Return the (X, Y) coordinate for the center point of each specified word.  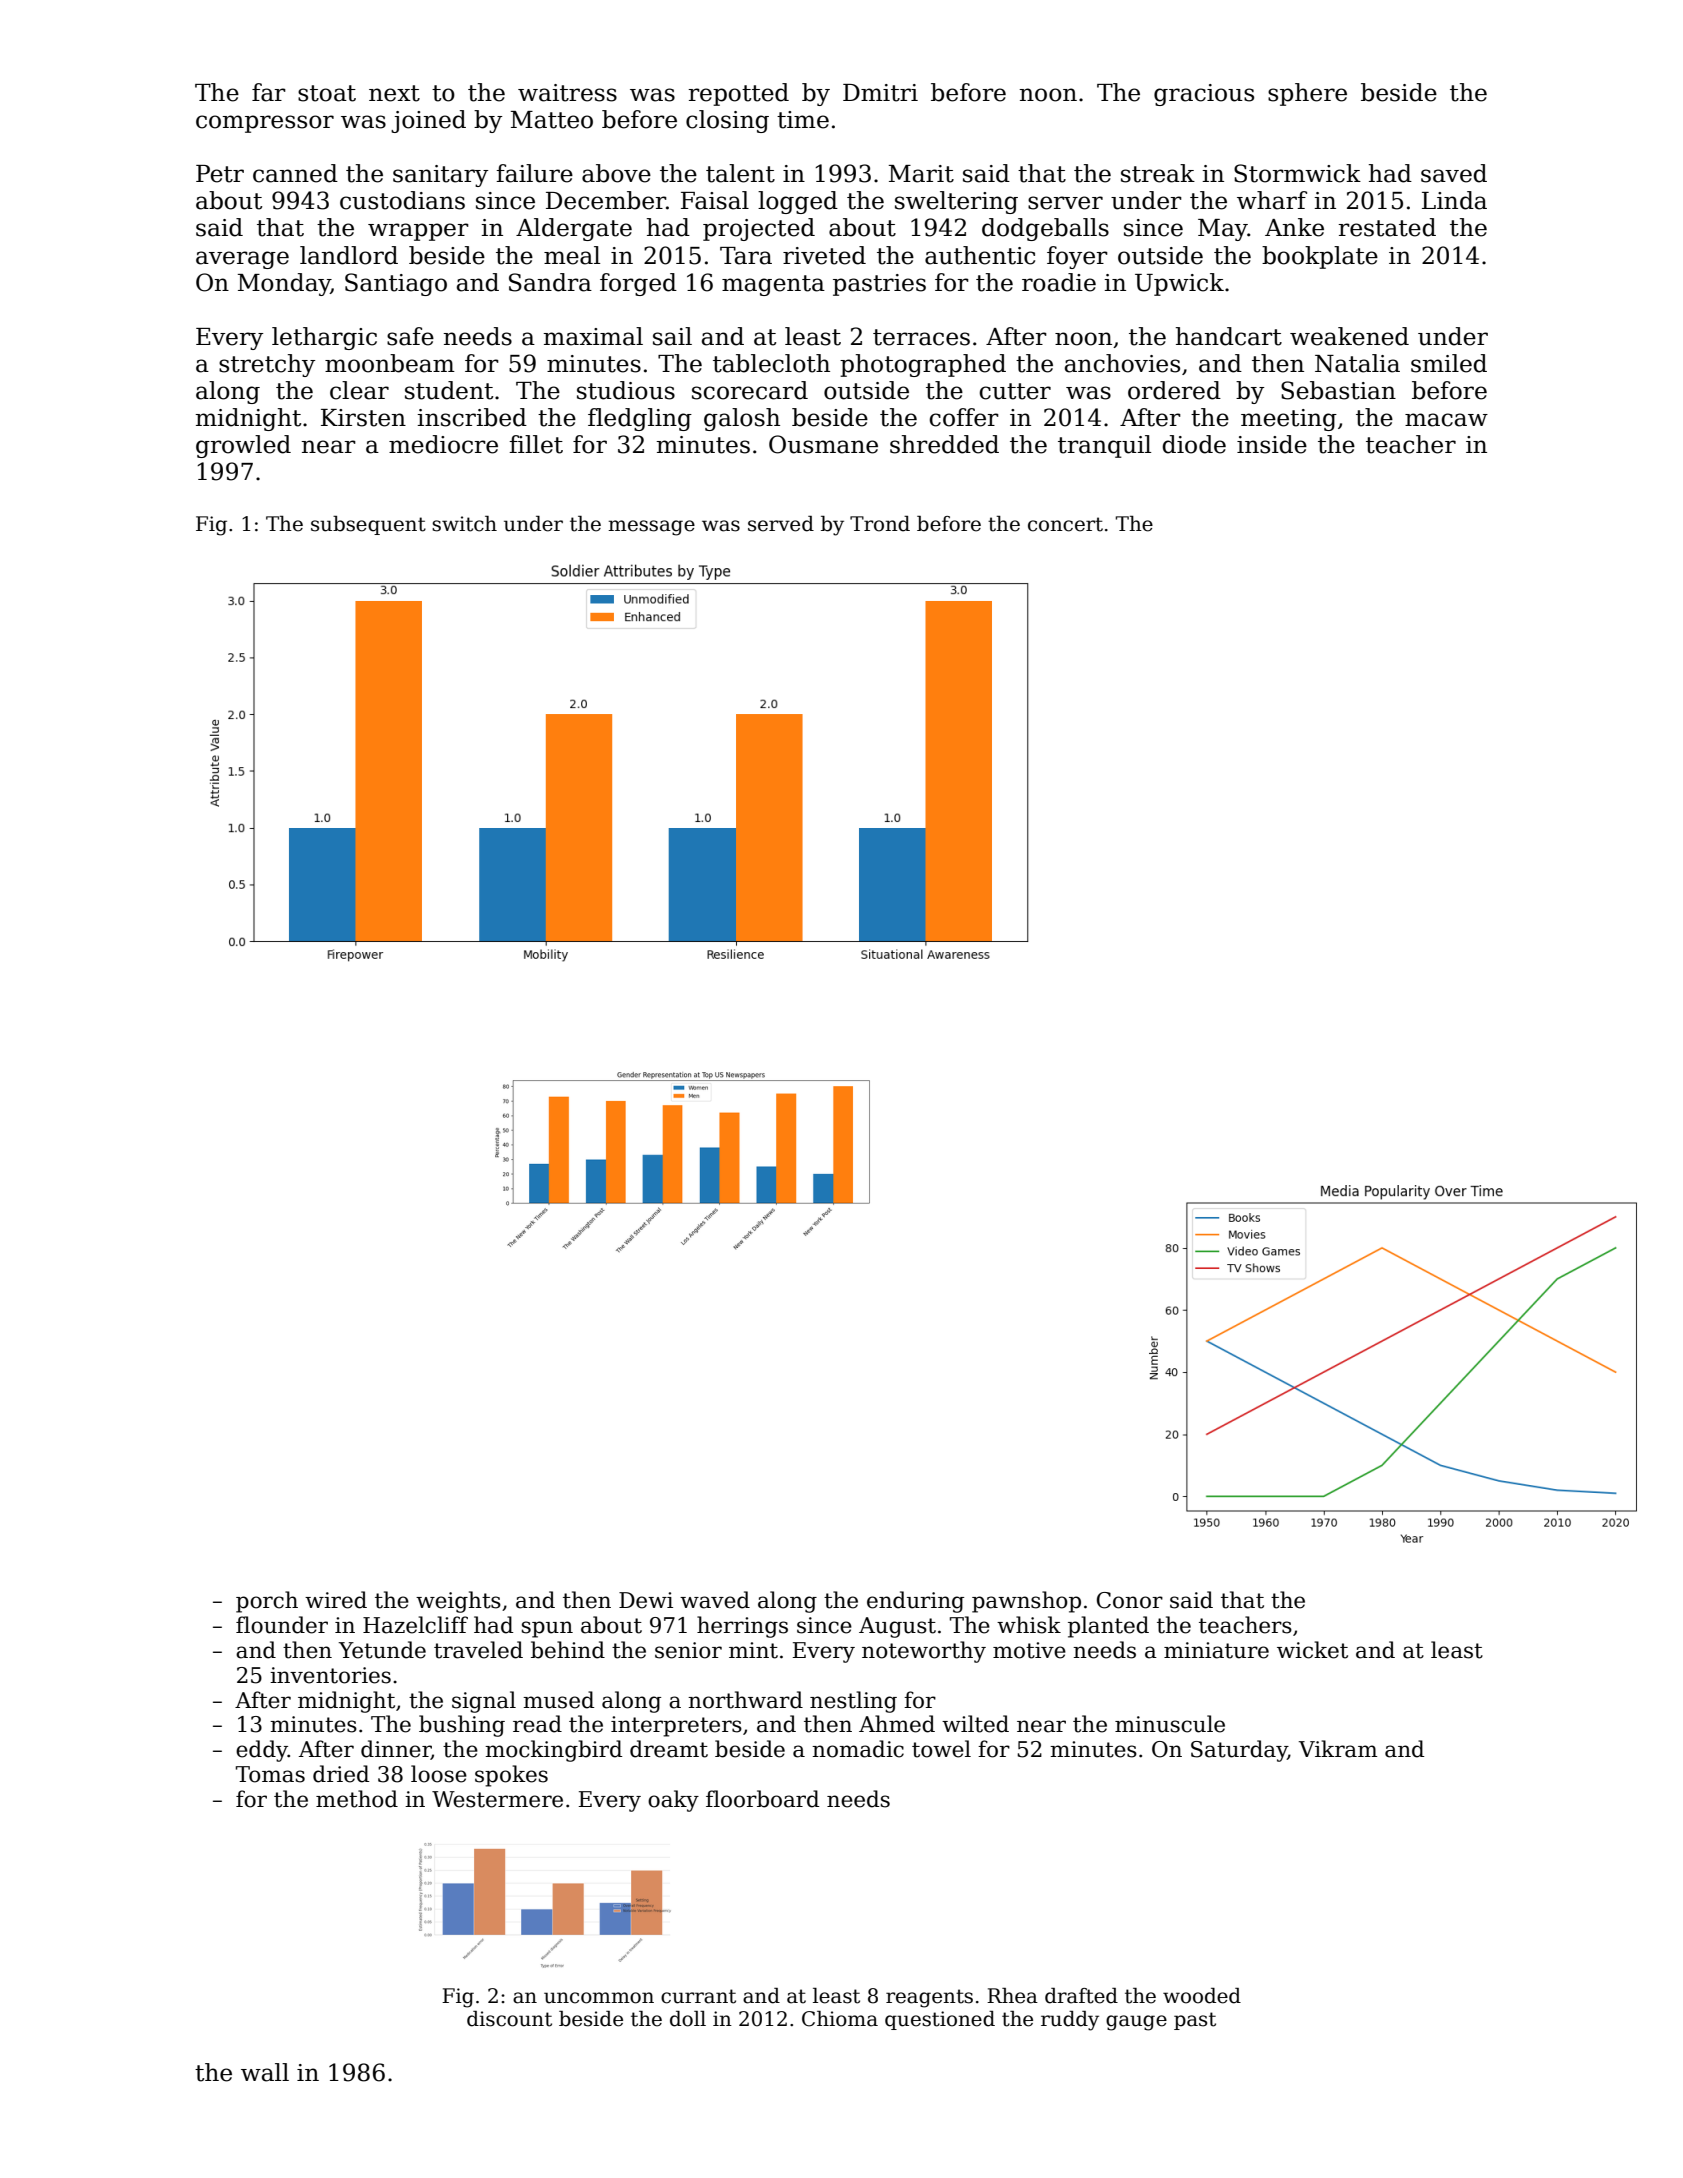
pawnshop (1026, 1602)
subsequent (368, 525)
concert (1065, 524)
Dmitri (880, 93)
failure (534, 173)
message (651, 528)
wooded (1202, 1996)
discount (509, 2019)
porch (267, 1602)
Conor (1130, 1600)
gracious (1204, 95)
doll (688, 2019)
